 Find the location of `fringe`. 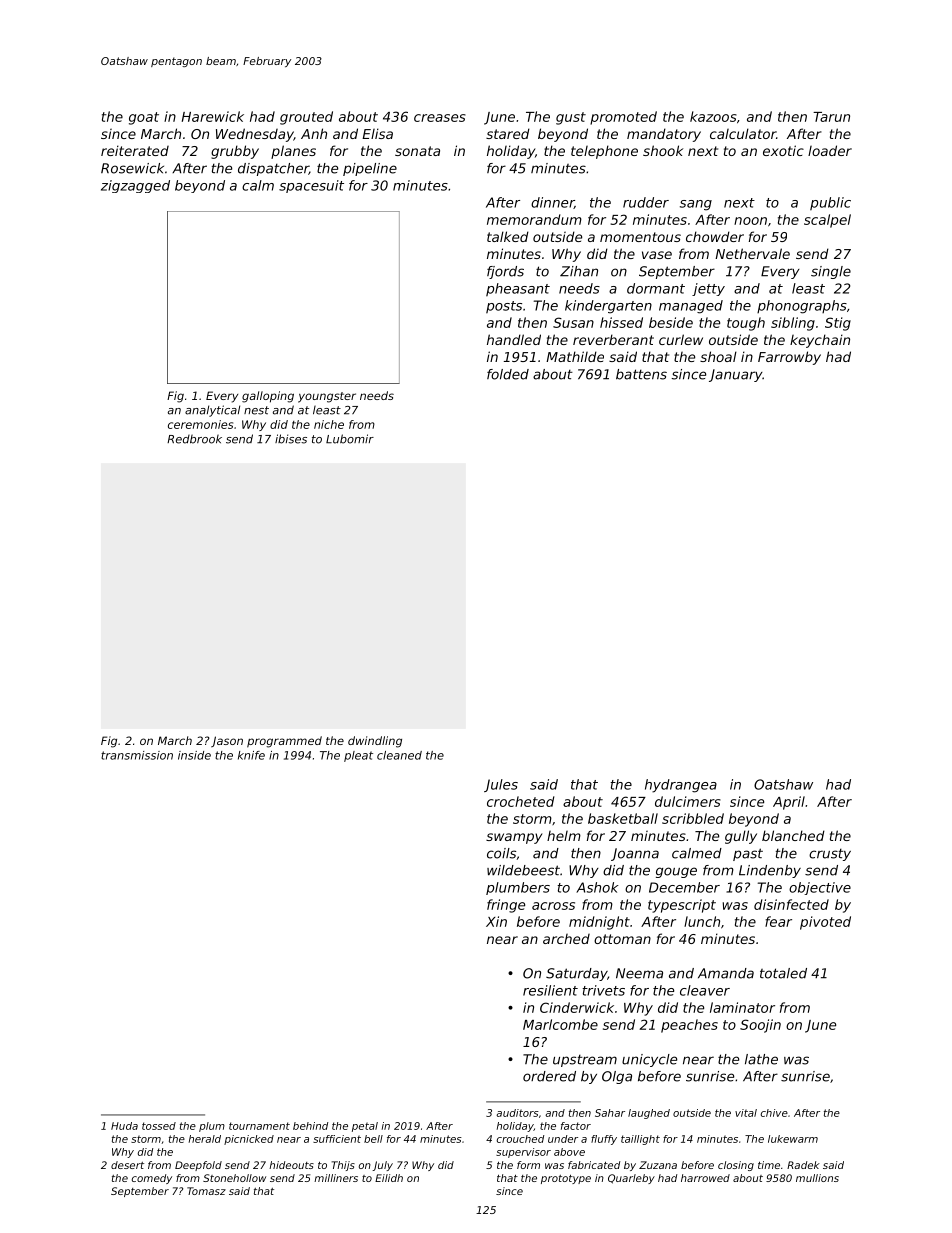

fringe is located at coordinates (506, 906).
